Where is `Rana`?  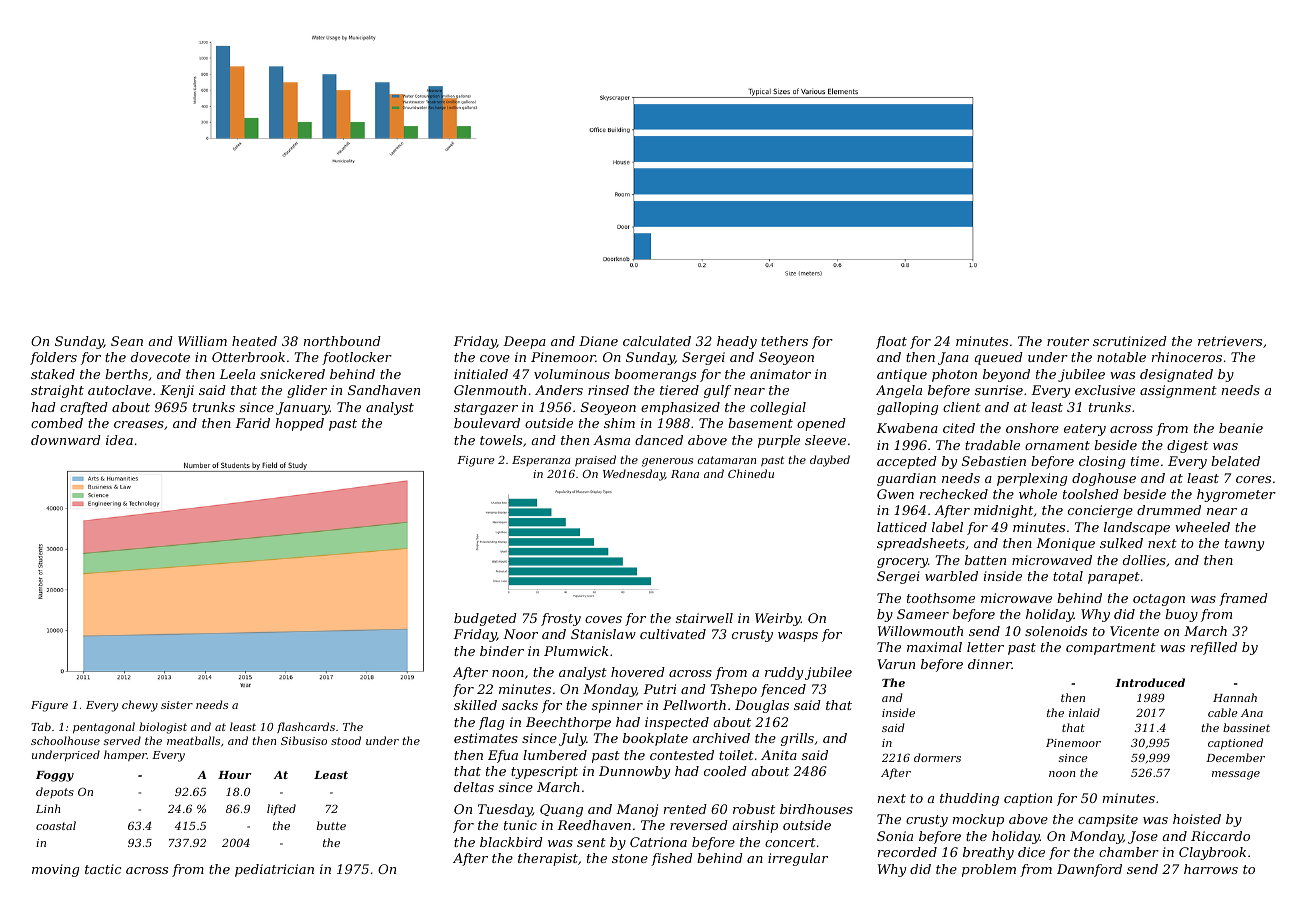 Rana is located at coordinates (685, 474).
